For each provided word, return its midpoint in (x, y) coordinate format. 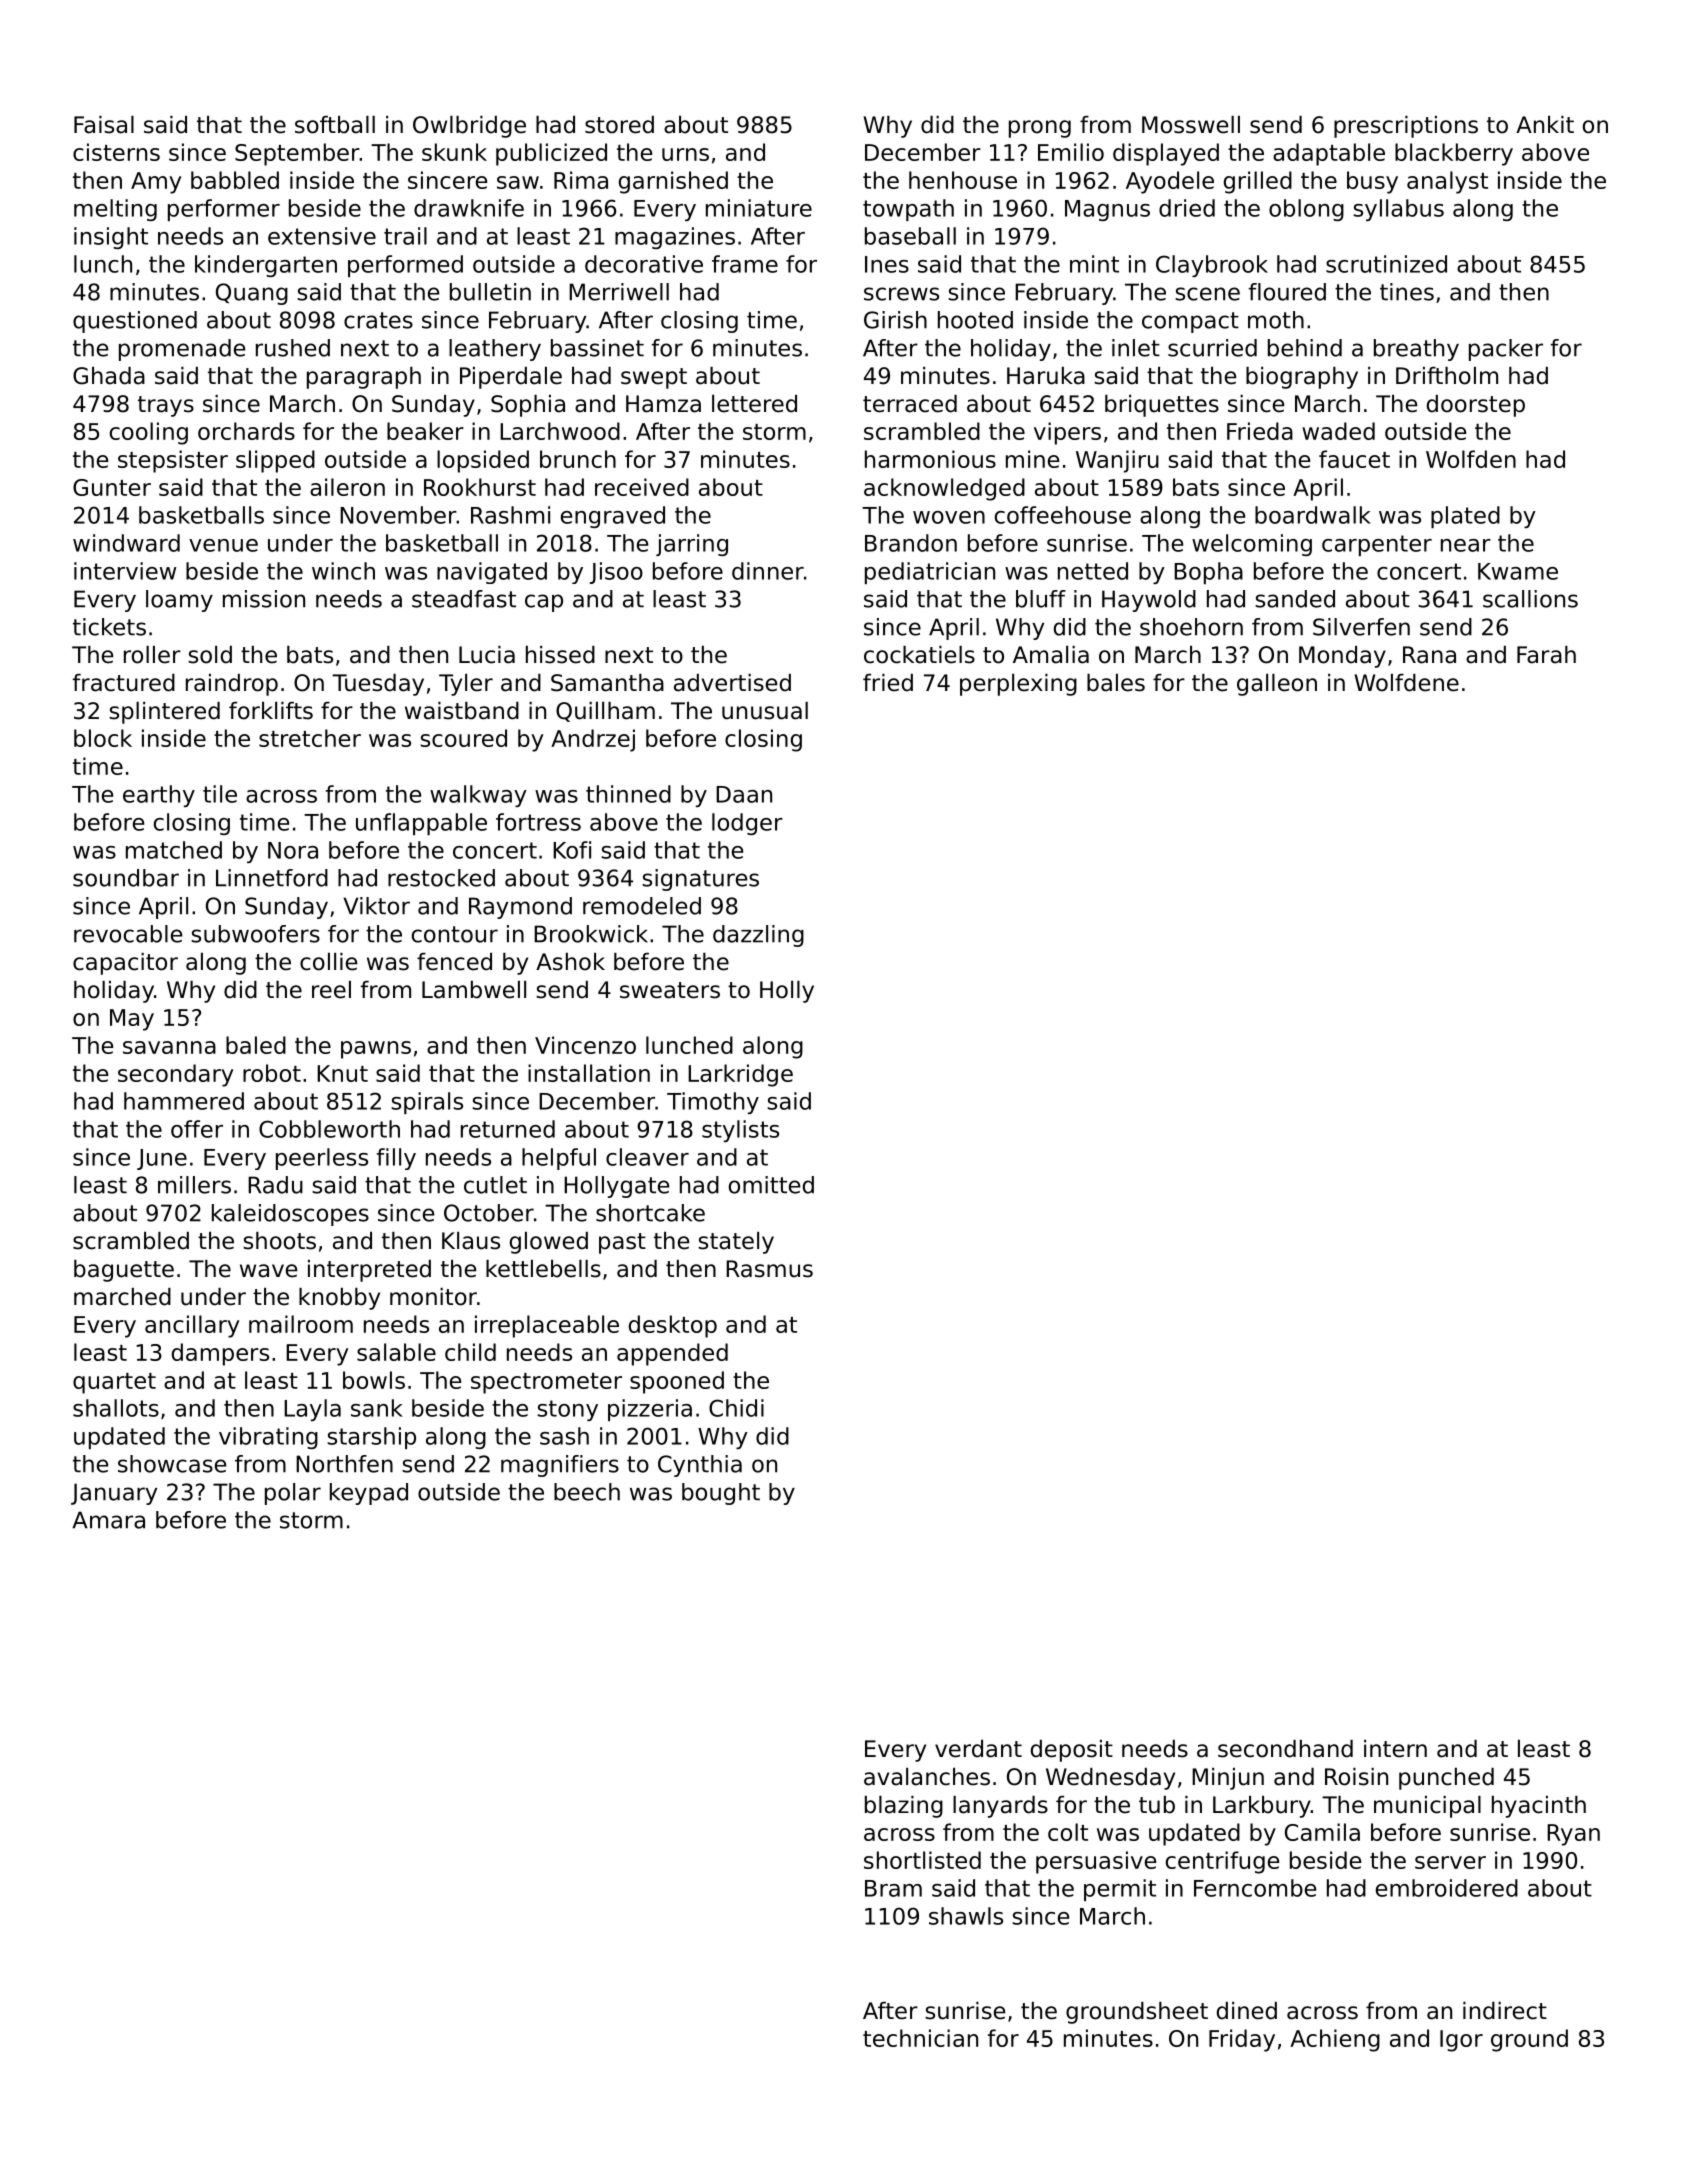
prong (1040, 129)
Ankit (1545, 124)
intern (1395, 1749)
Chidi (736, 1408)
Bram (893, 1888)
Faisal (104, 125)
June (162, 1159)
